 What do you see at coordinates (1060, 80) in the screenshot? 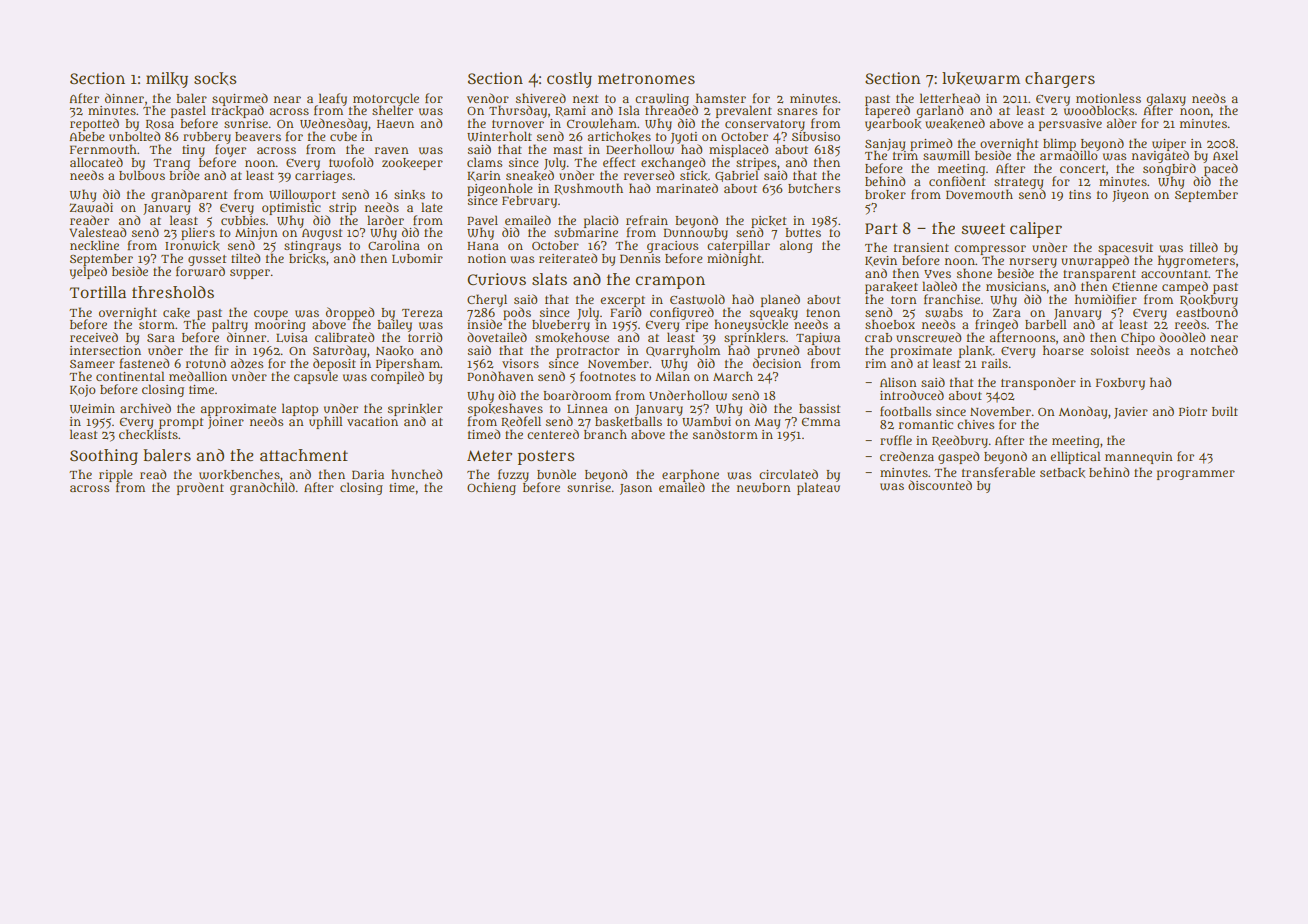
I see `chargers` at bounding box center [1060, 80].
